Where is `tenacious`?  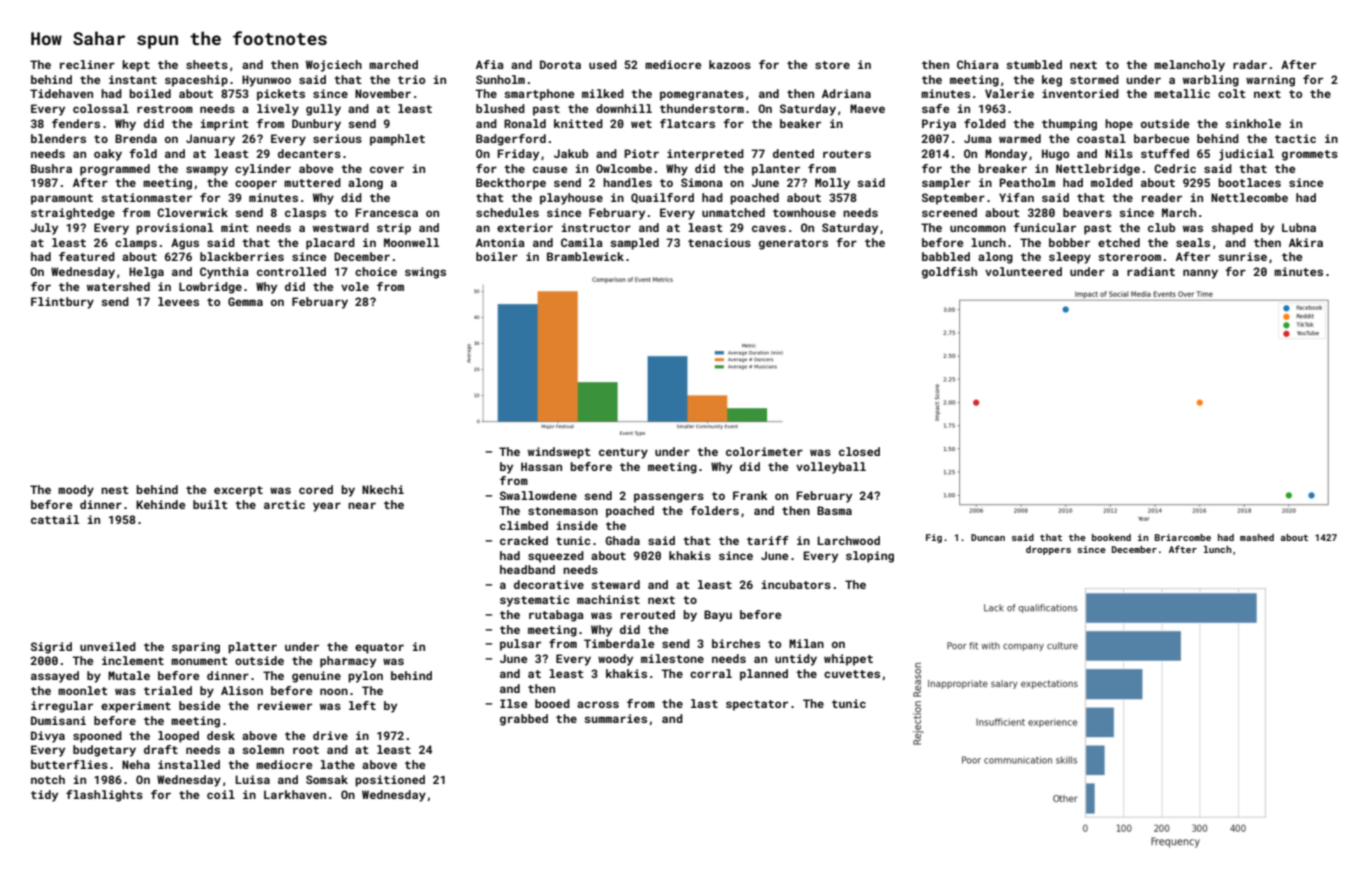 tenacious is located at coordinates (719, 242).
